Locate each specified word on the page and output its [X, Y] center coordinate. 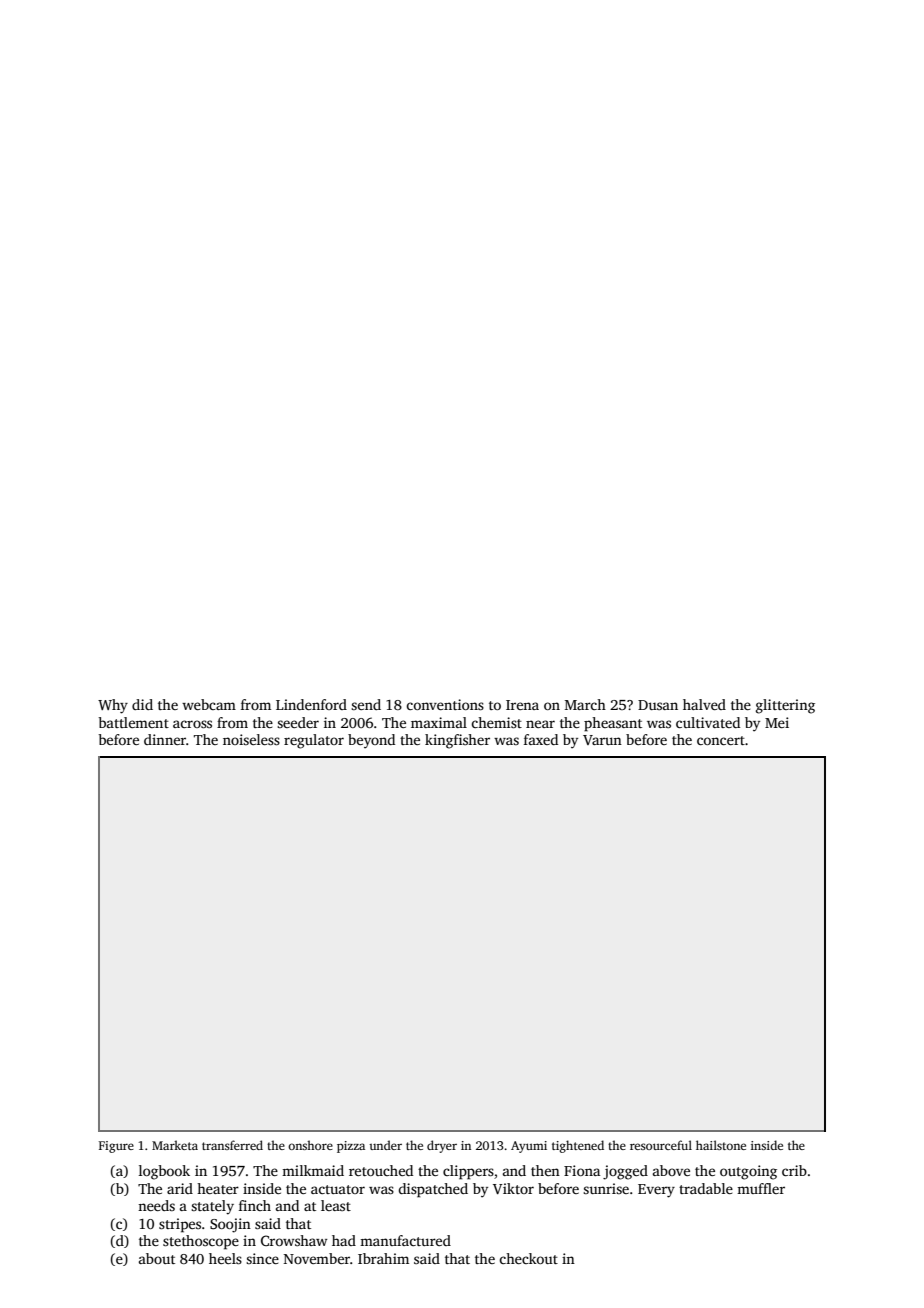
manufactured [405, 1240]
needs [156, 1205]
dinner [165, 739]
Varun [602, 740]
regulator [314, 741]
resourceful [661, 1145]
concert [721, 740]
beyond [371, 741]
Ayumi [529, 1147]
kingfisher [457, 741]
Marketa [175, 1145]
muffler [761, 1188]
